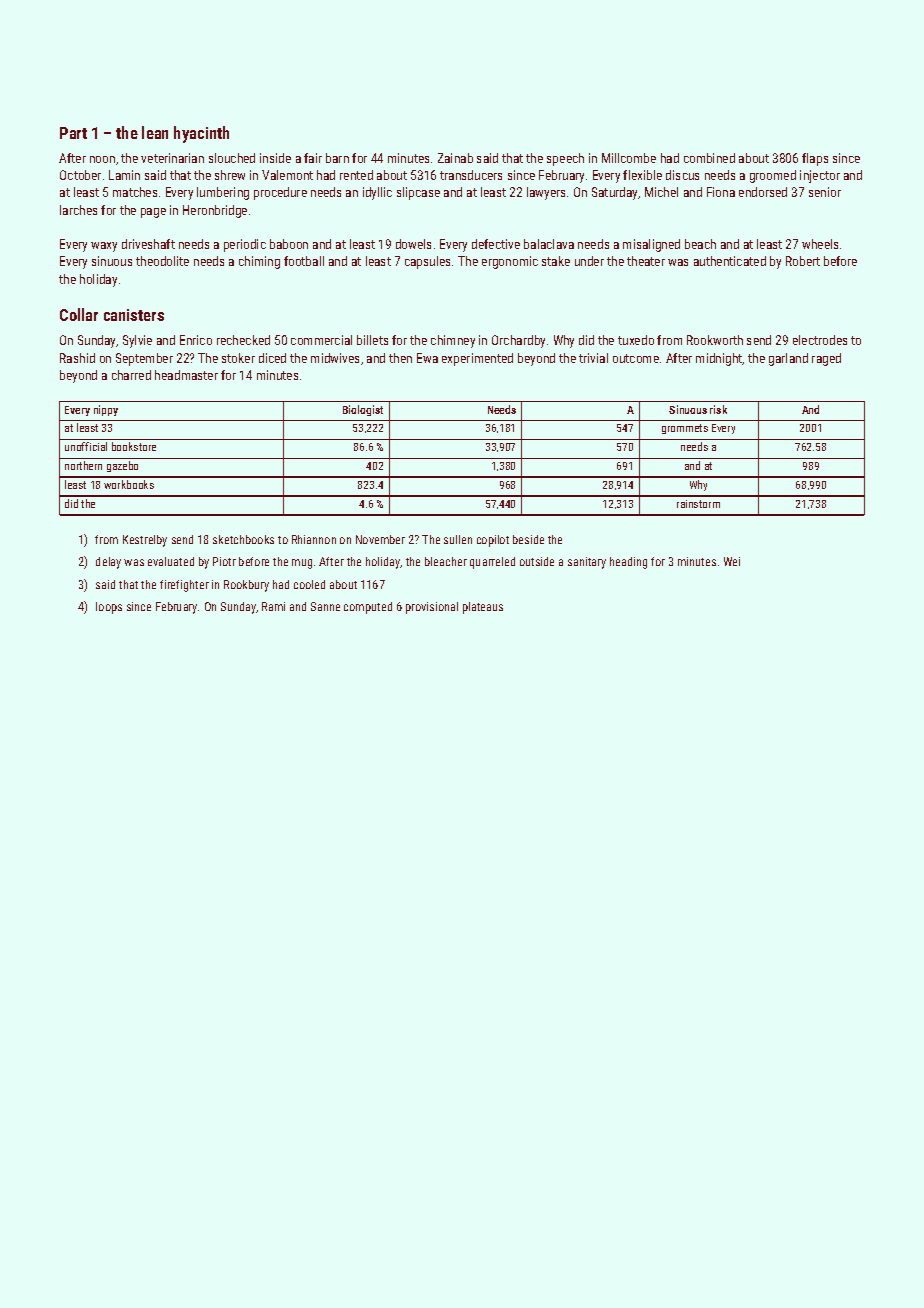  I want to click on combined, so click(709, 158).
